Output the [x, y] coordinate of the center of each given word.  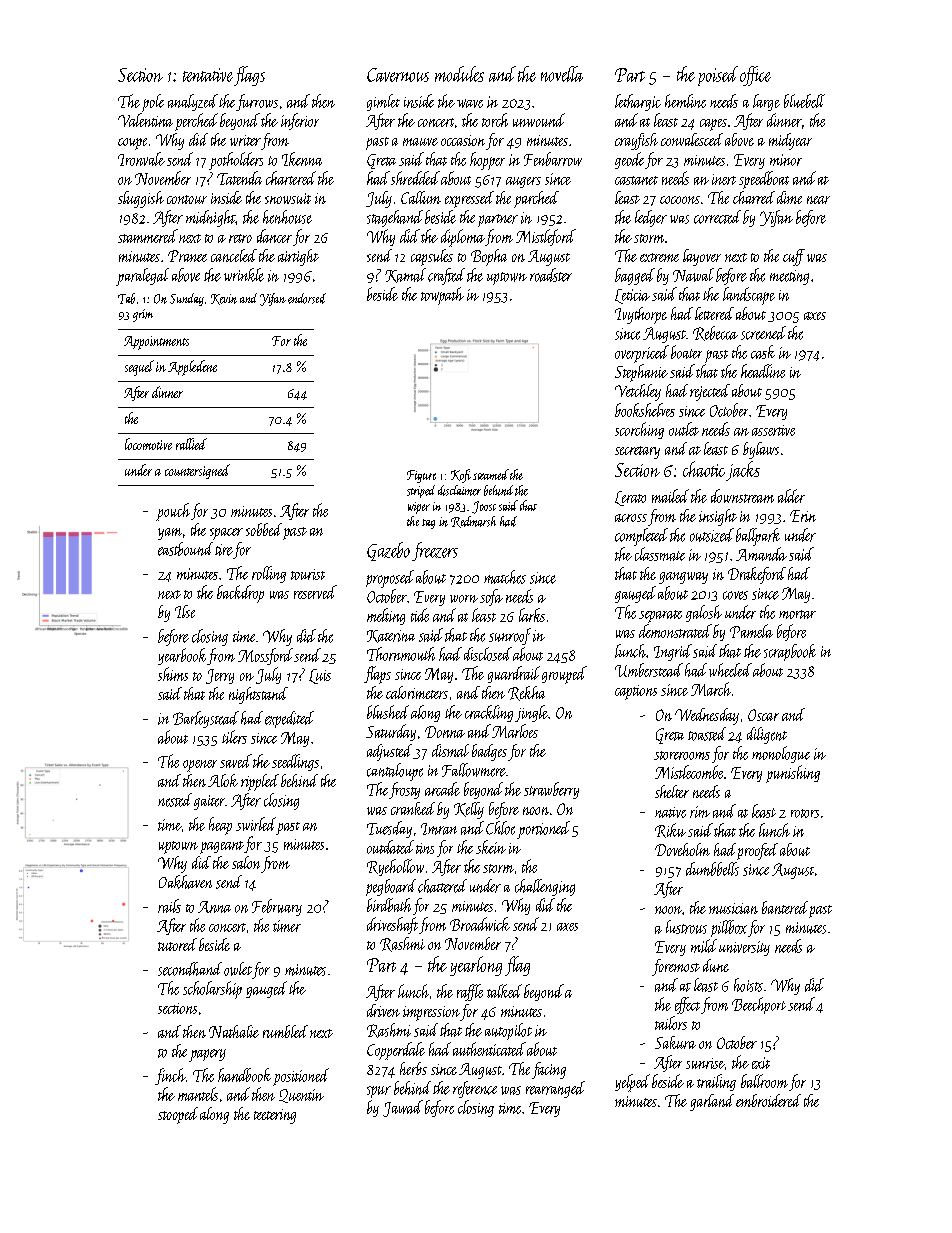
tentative [208, 75]
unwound [539, 120]
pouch [173, 512]
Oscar [763, 715]
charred [754, 197]
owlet [238, 969]
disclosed [488, 654]
